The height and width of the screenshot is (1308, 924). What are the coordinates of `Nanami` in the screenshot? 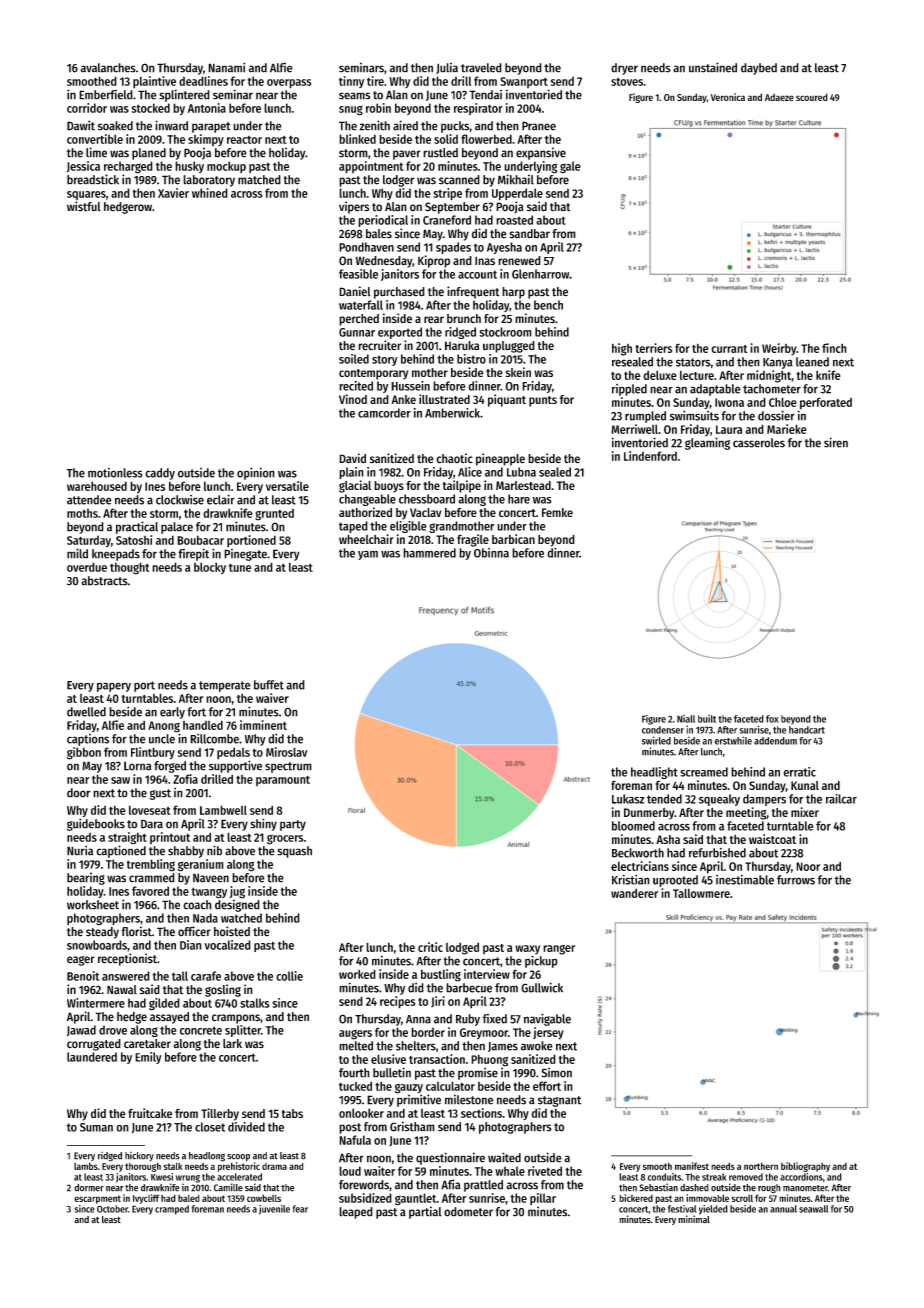 It's located at (227, 67).
